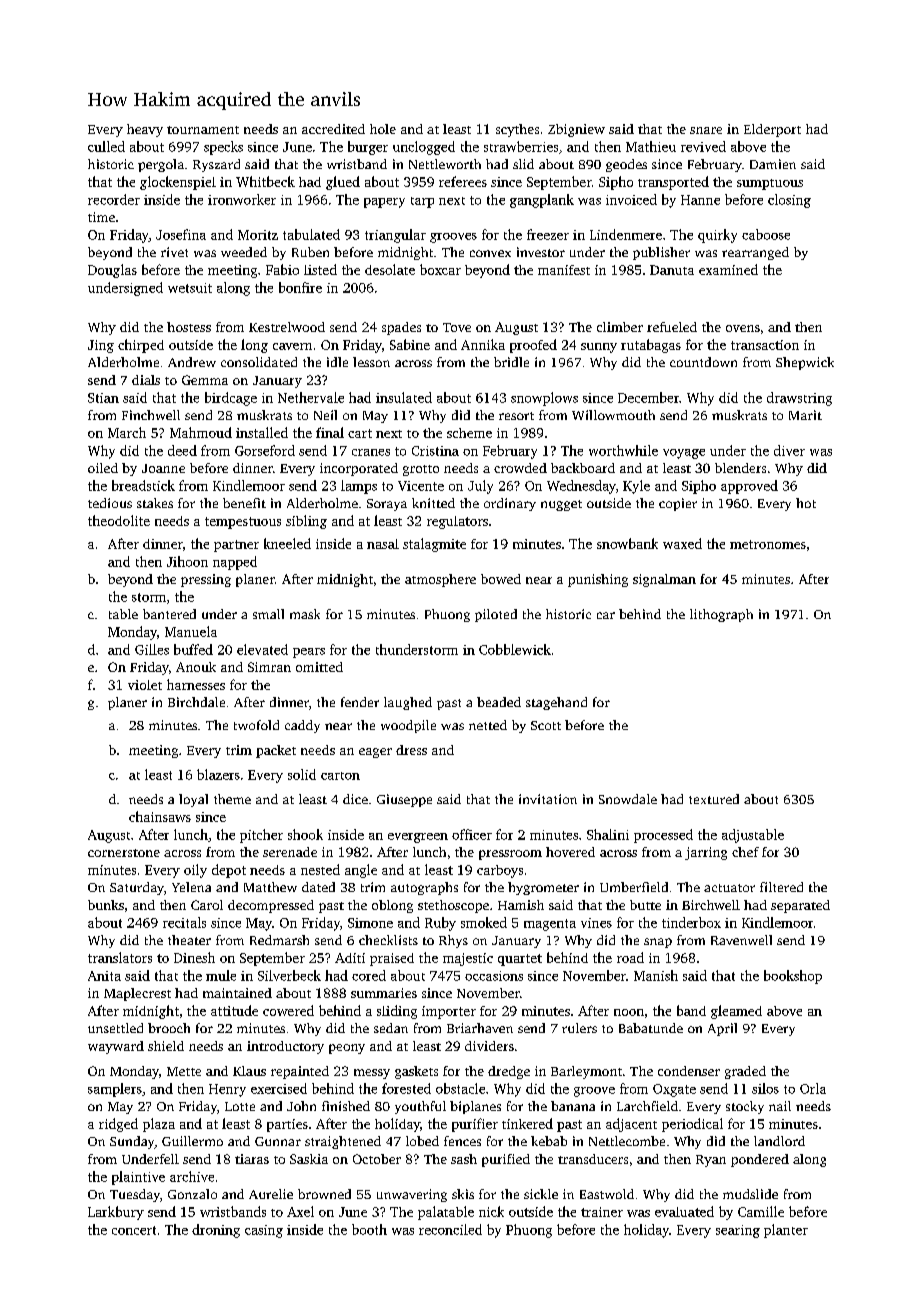  I want to click on lithograph, so click(721, 615).
